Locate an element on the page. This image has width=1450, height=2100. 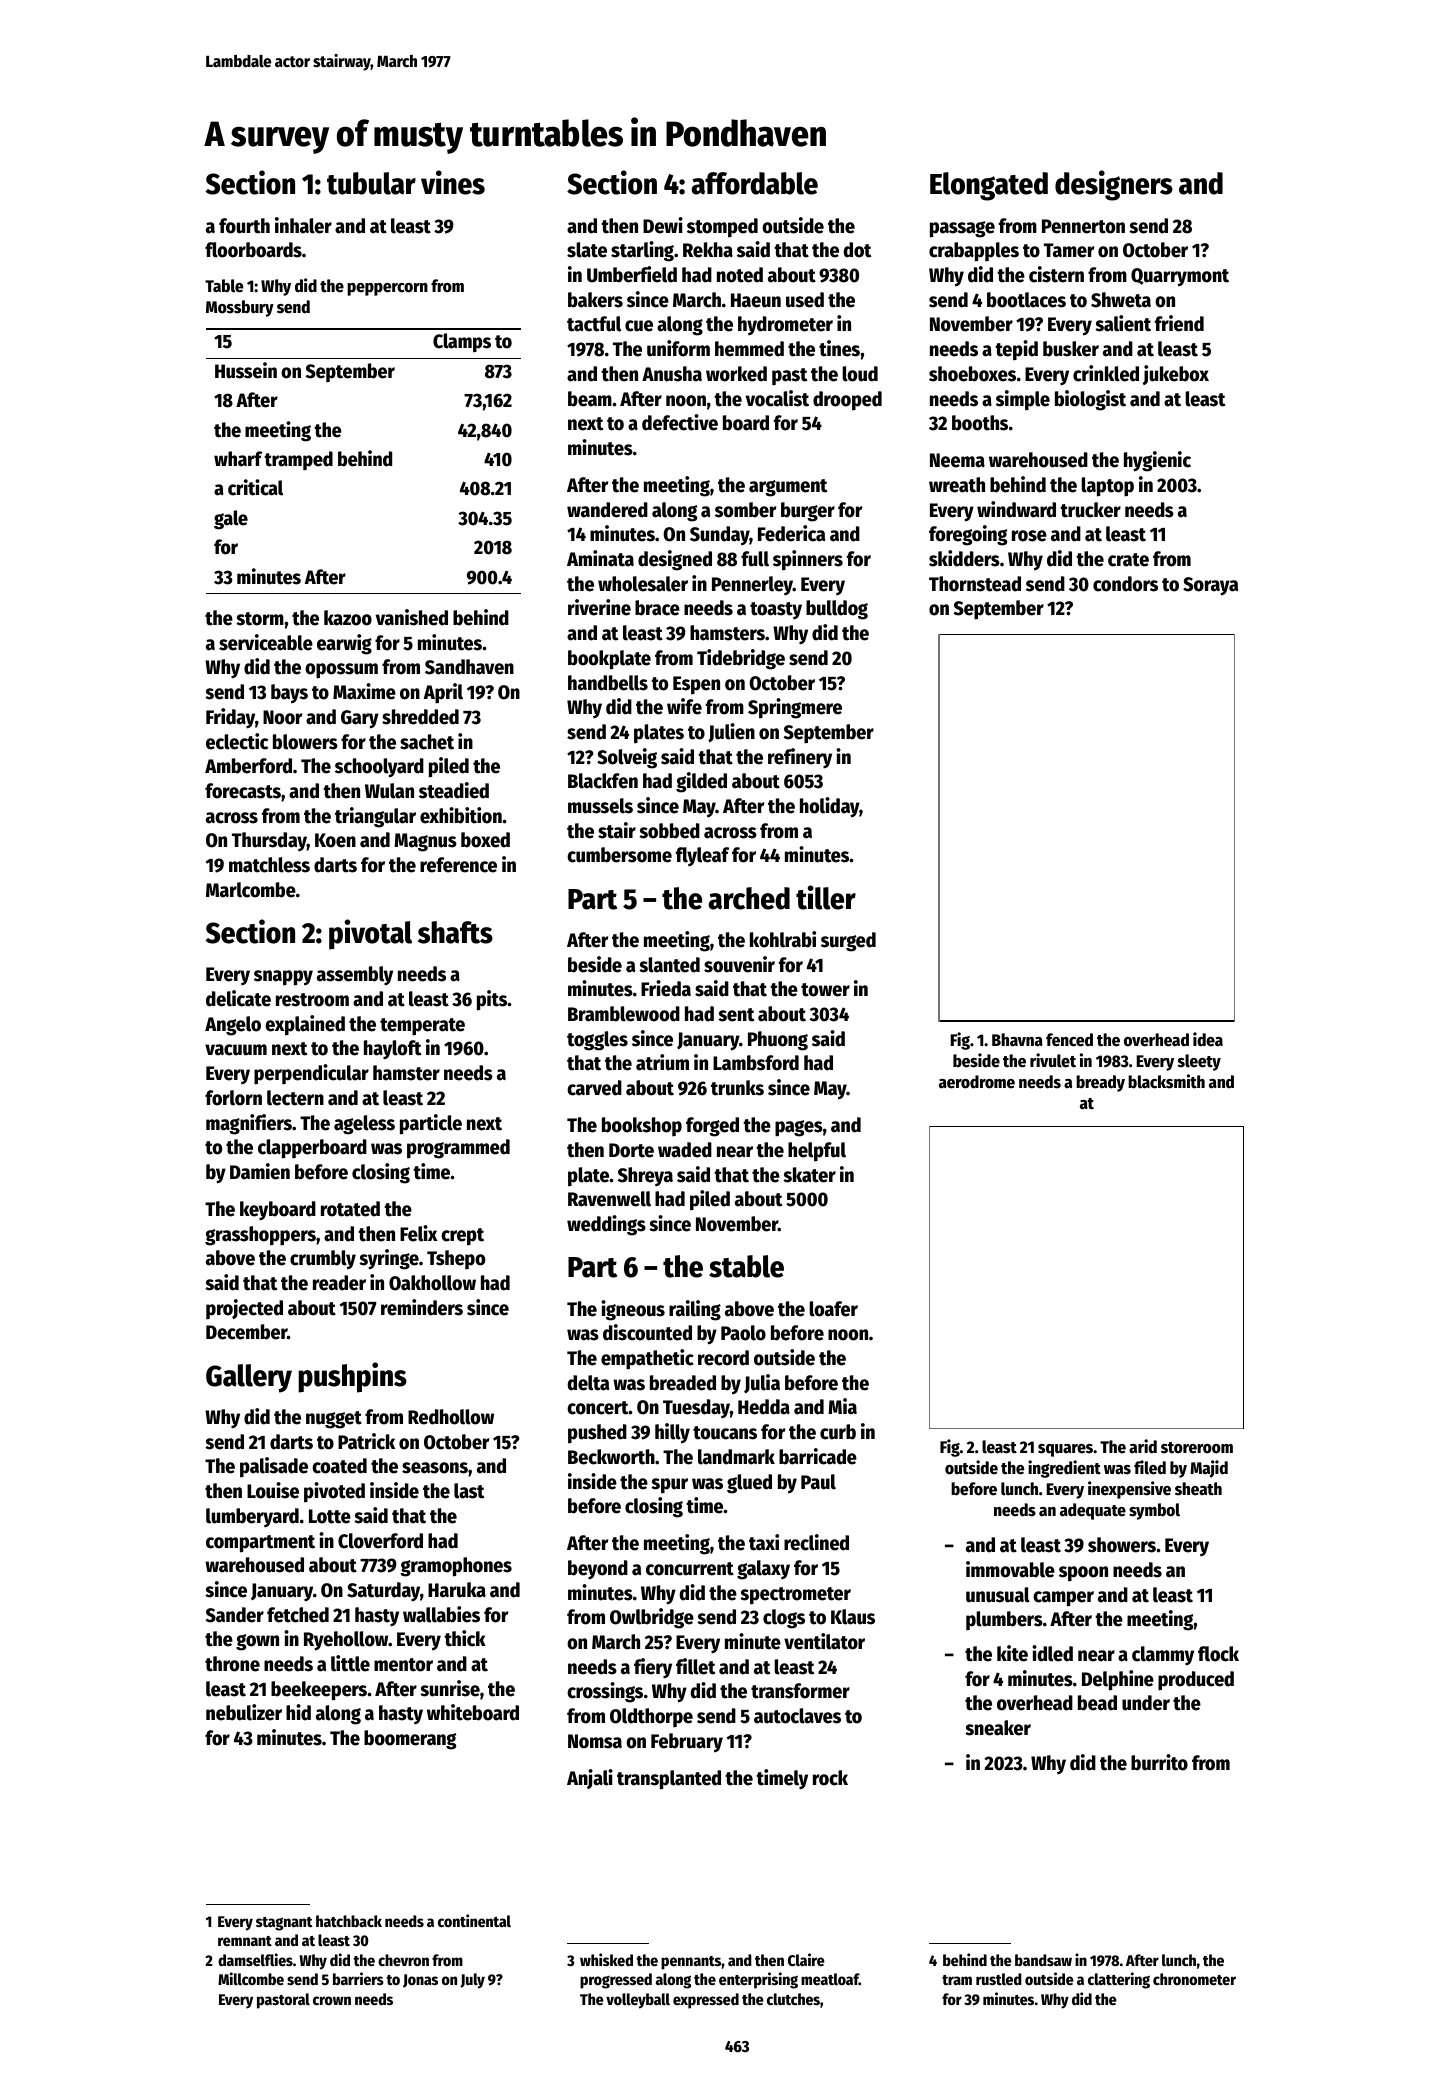
tepid is located at coordinates (1016, 350).
